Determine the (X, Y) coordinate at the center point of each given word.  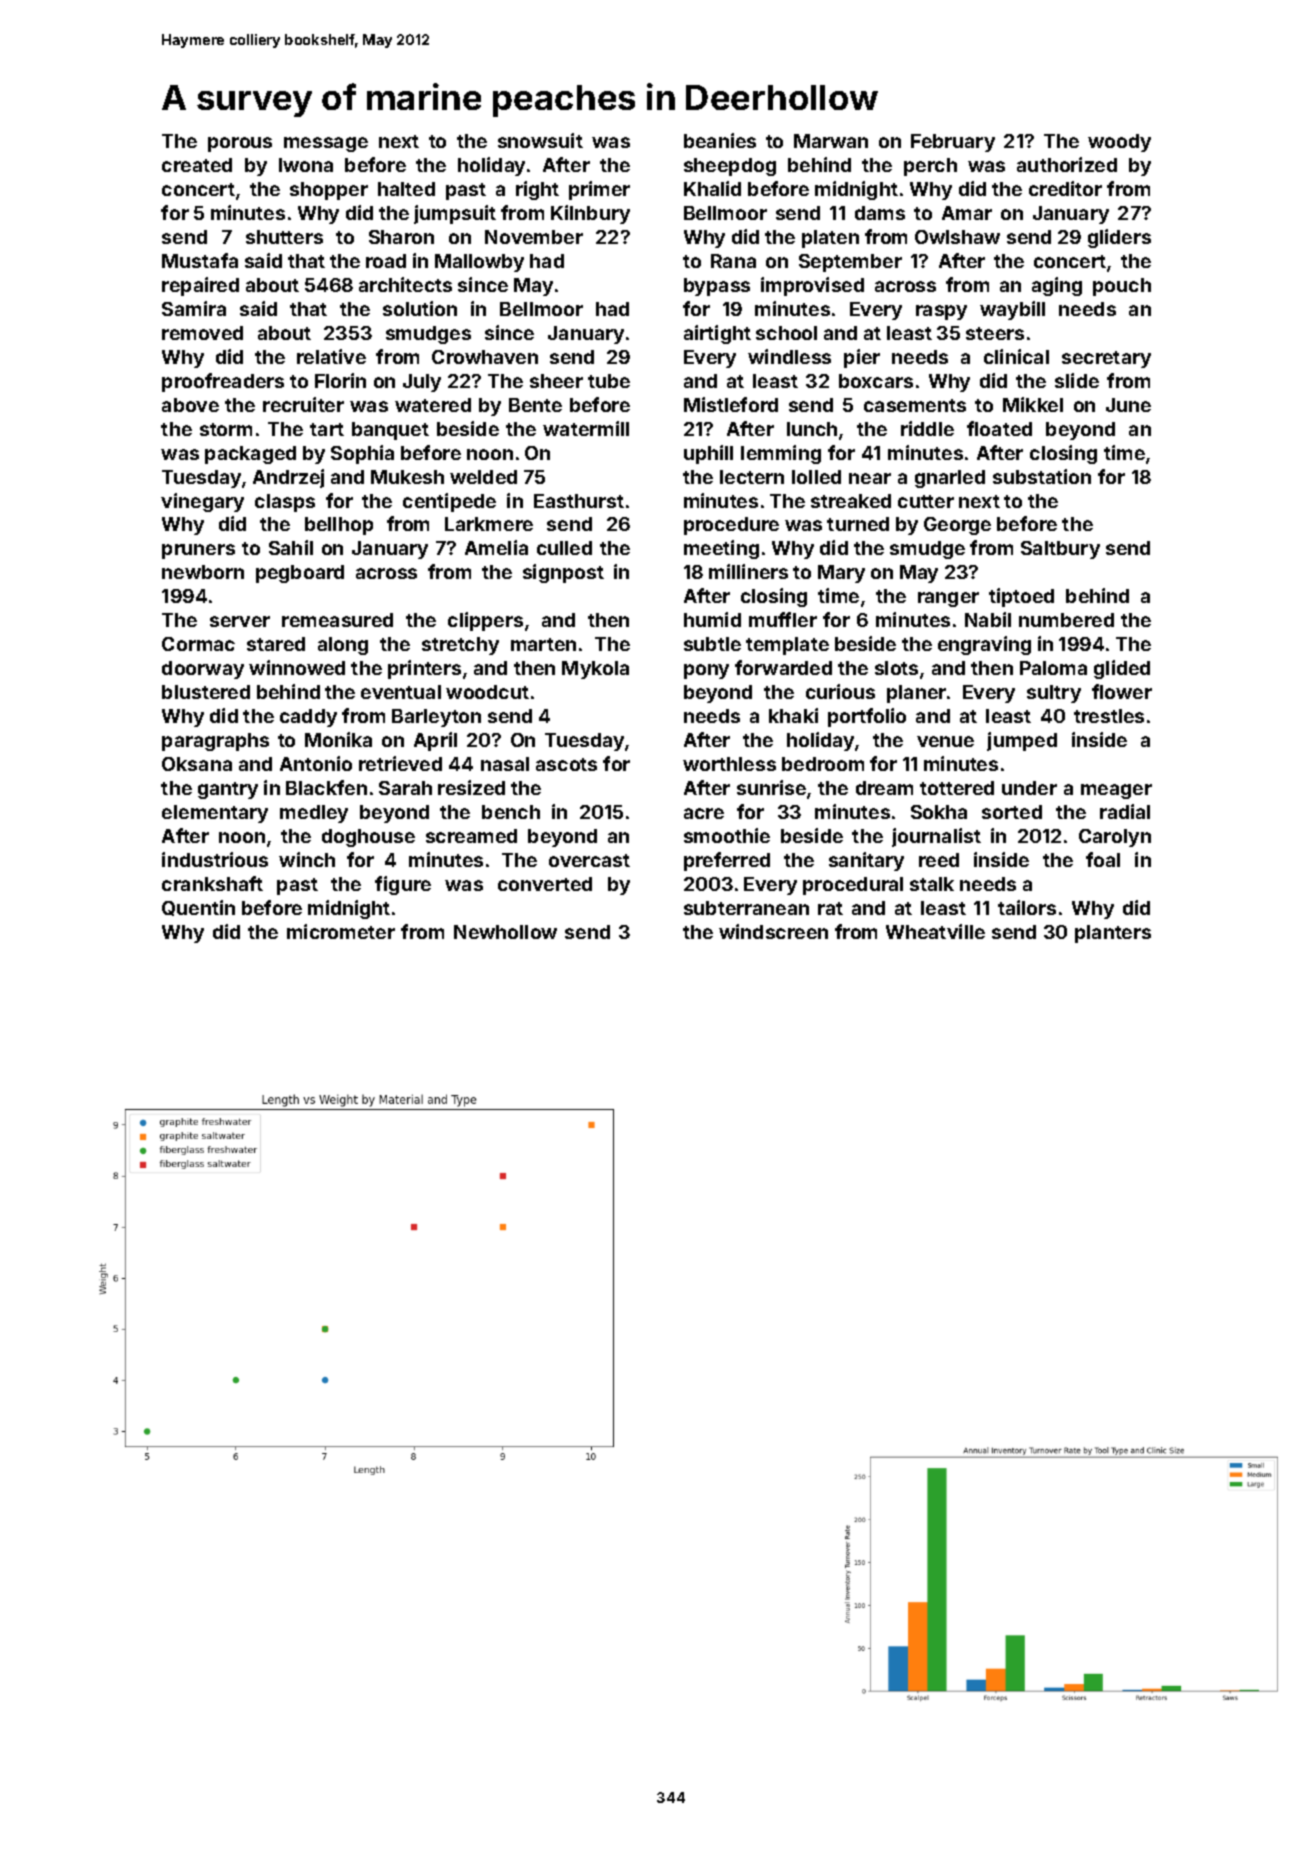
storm (226, 429)
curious (840, 691)
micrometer (341, 931)
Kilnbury (590, 214)
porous (240, 144)
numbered (1066, 620)
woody (1119, 143)
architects (405, 284)
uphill (708, 454)
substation (1042, 476)
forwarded (783, 667)
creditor (1065, 188)
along (343, 646)
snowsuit (540, 140)
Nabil (988, 619)
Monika (338, 739)
